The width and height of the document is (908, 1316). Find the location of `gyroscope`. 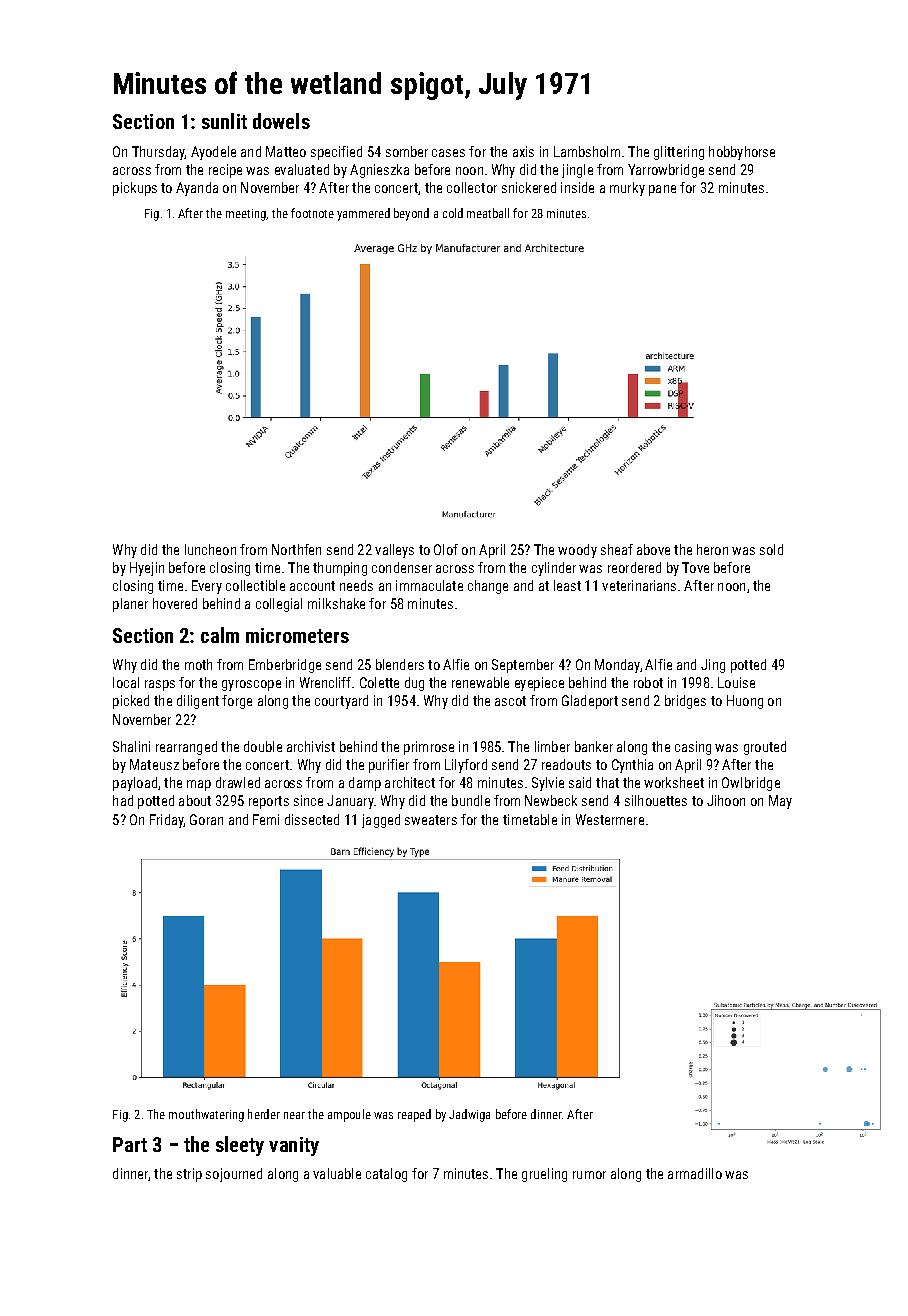

gyroscope is located at coordinates (251, 685).
